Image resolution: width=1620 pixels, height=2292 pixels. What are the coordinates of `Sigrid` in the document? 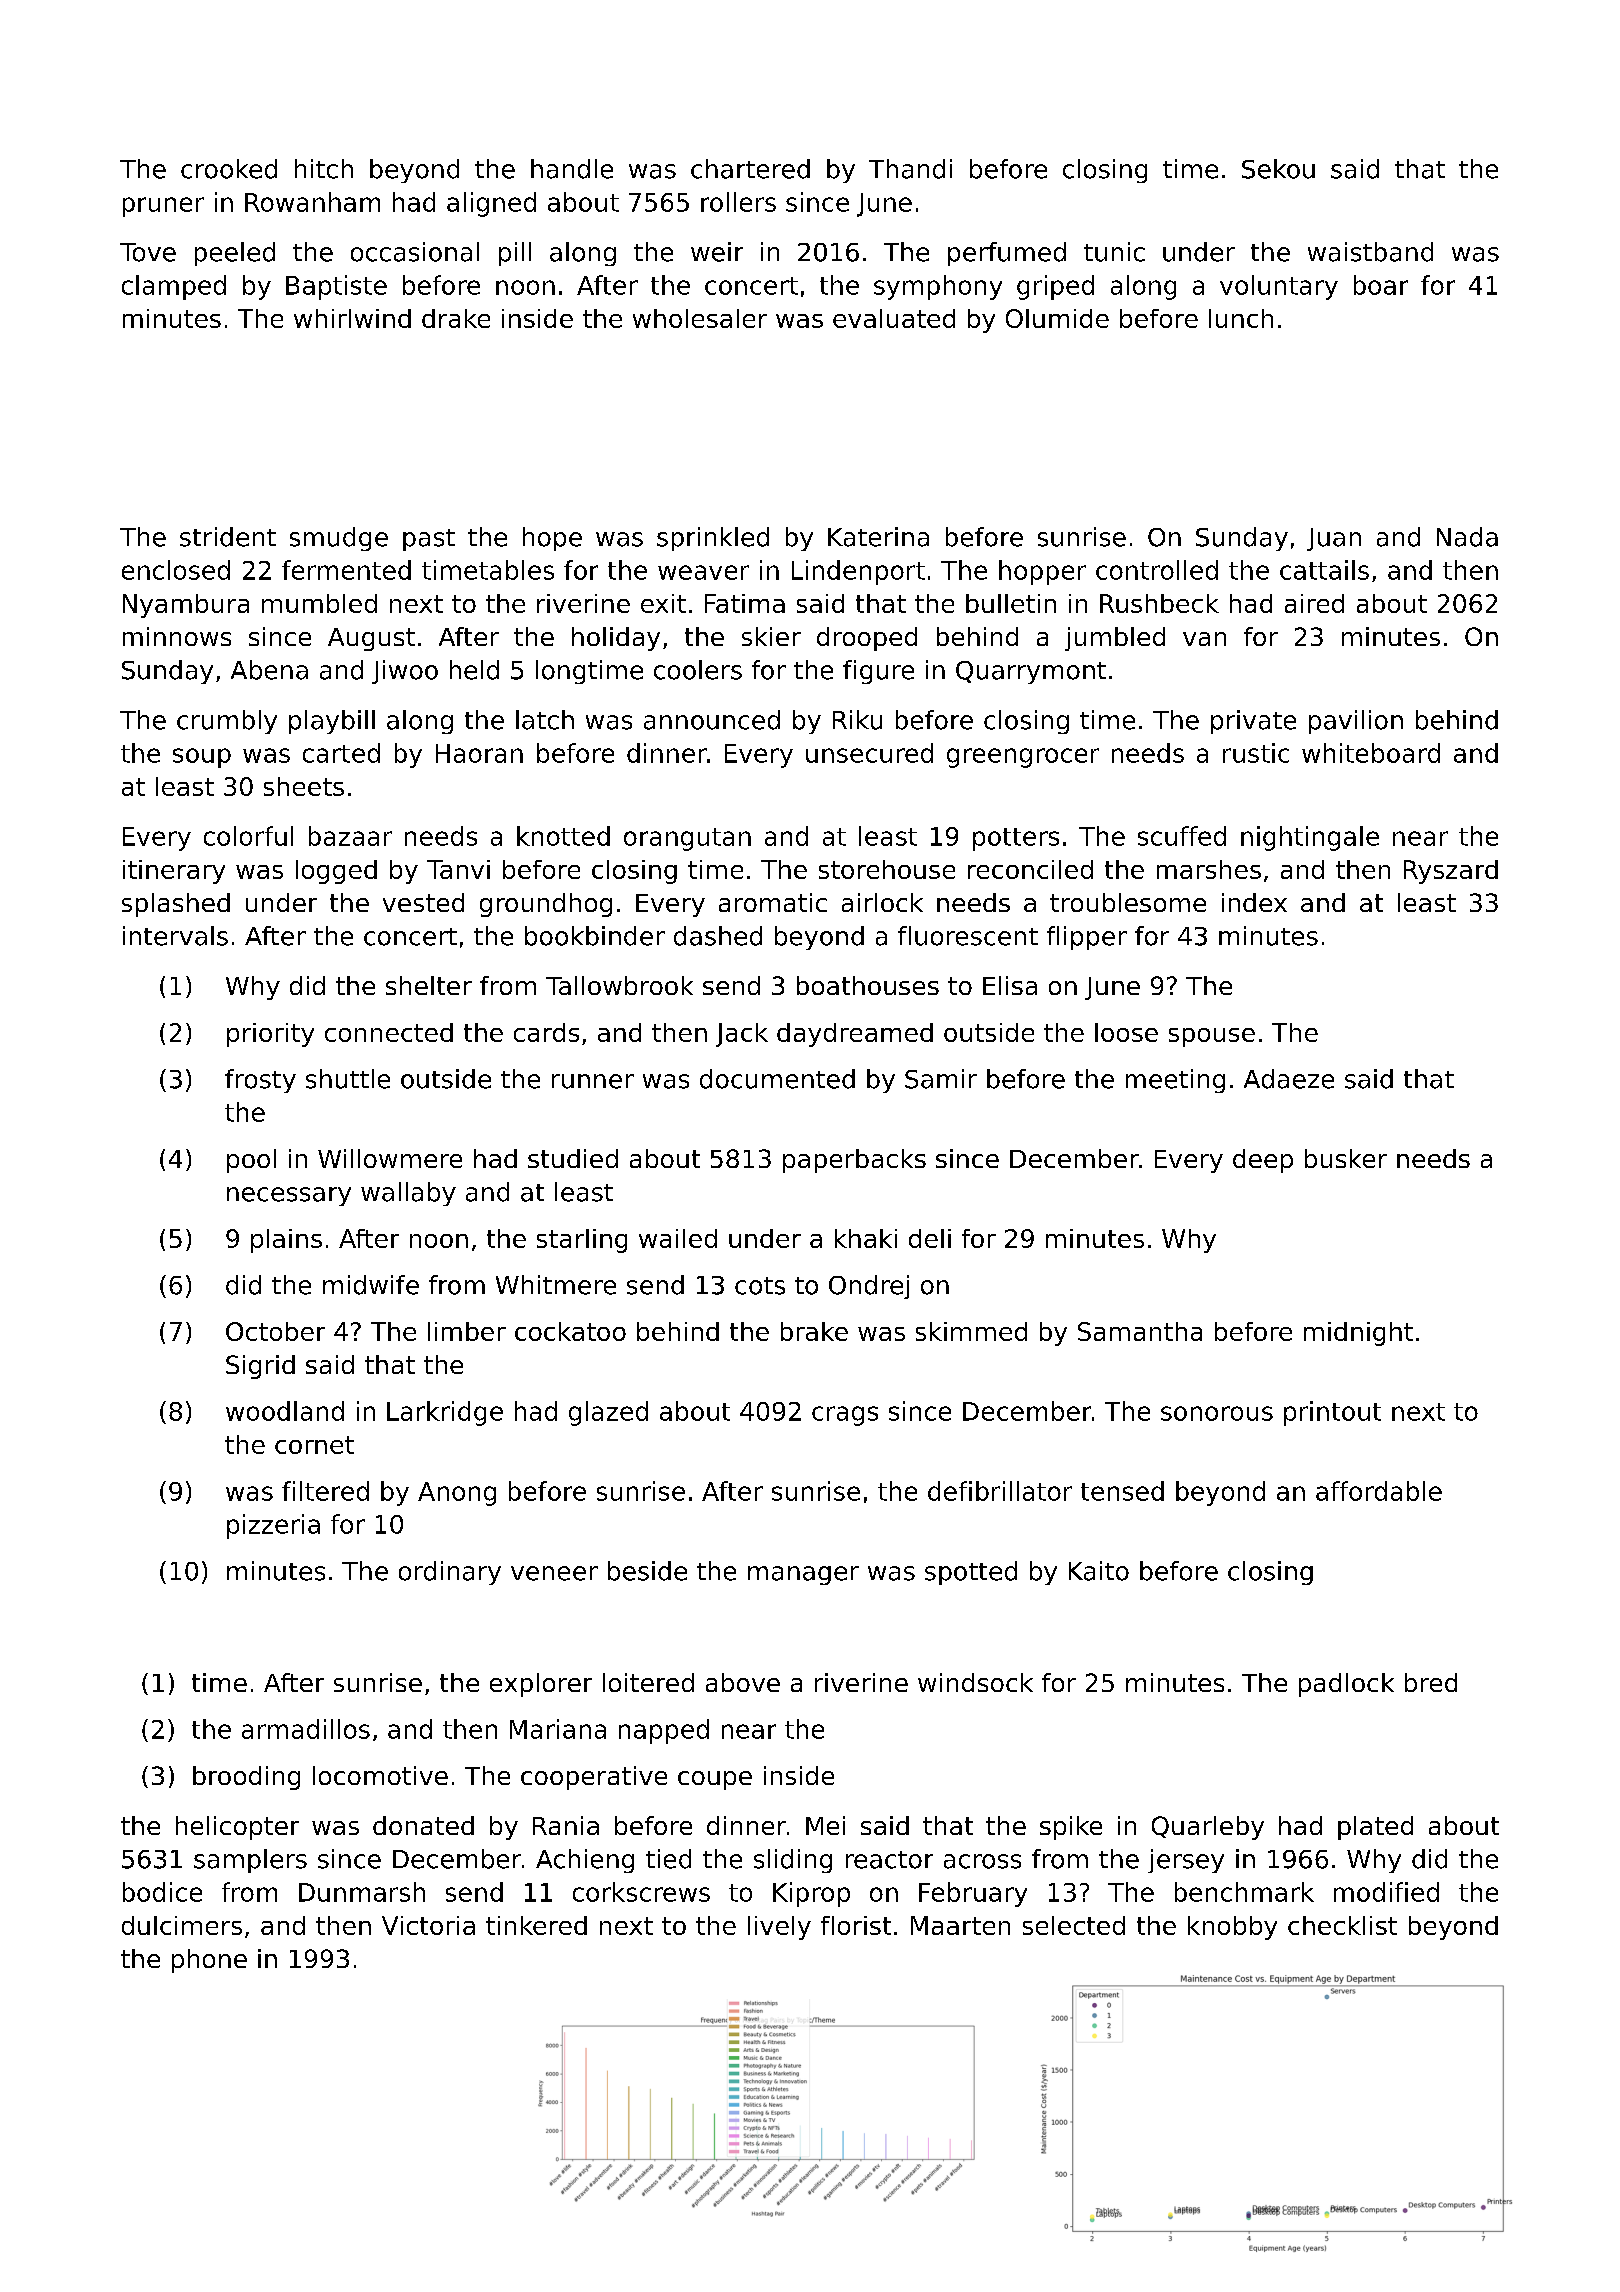 It's located at (260, 1367).
